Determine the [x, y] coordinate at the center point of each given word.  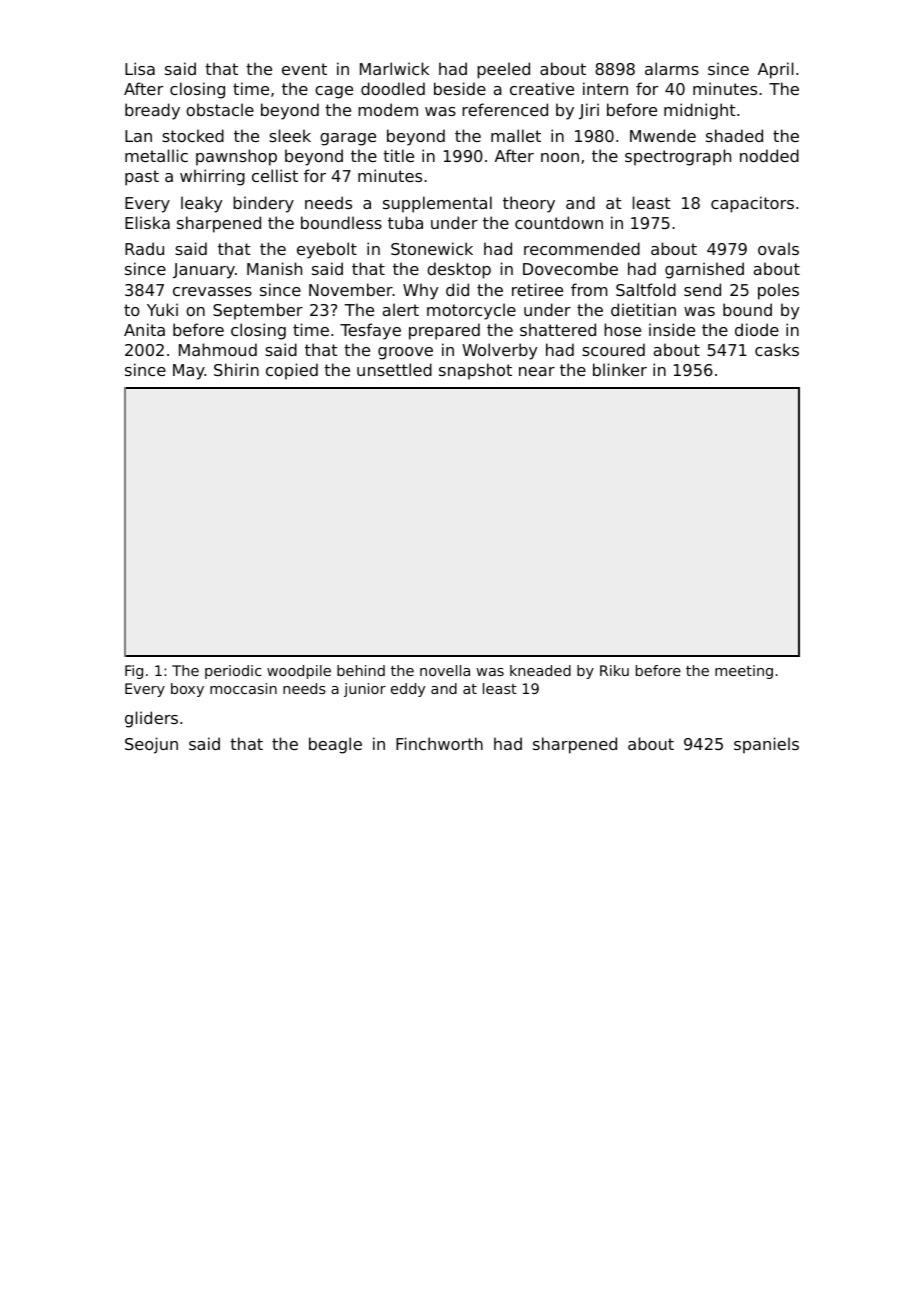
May [189, 372]
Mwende [663, 135]
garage [348, 139]
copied [292, 371]
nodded [769, 155]
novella [445, 670]
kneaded [540, 670]
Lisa [140, 68]
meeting [744, 672]
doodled [393, 88]
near [537, 371]
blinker [620, 369]
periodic [233, 672]
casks [777, 349]
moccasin [243, 688]
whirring [212, 177]
